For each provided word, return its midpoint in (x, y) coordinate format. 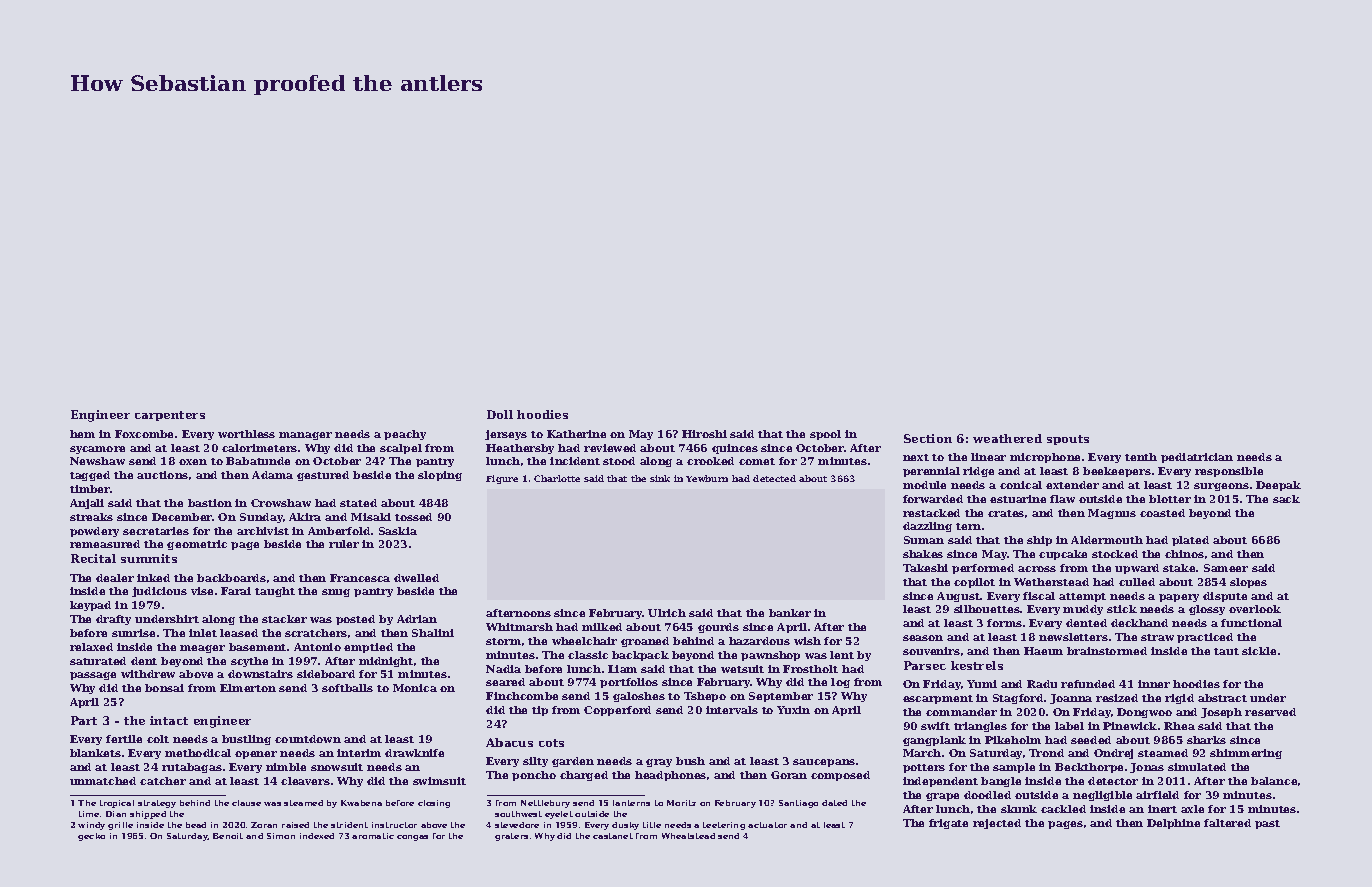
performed (983, 569)
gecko (91, 837)
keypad (90, 606)
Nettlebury (545, 804)
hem (82, 434)
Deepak (1278, 486)
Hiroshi (704, 434)
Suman (924, 540)
